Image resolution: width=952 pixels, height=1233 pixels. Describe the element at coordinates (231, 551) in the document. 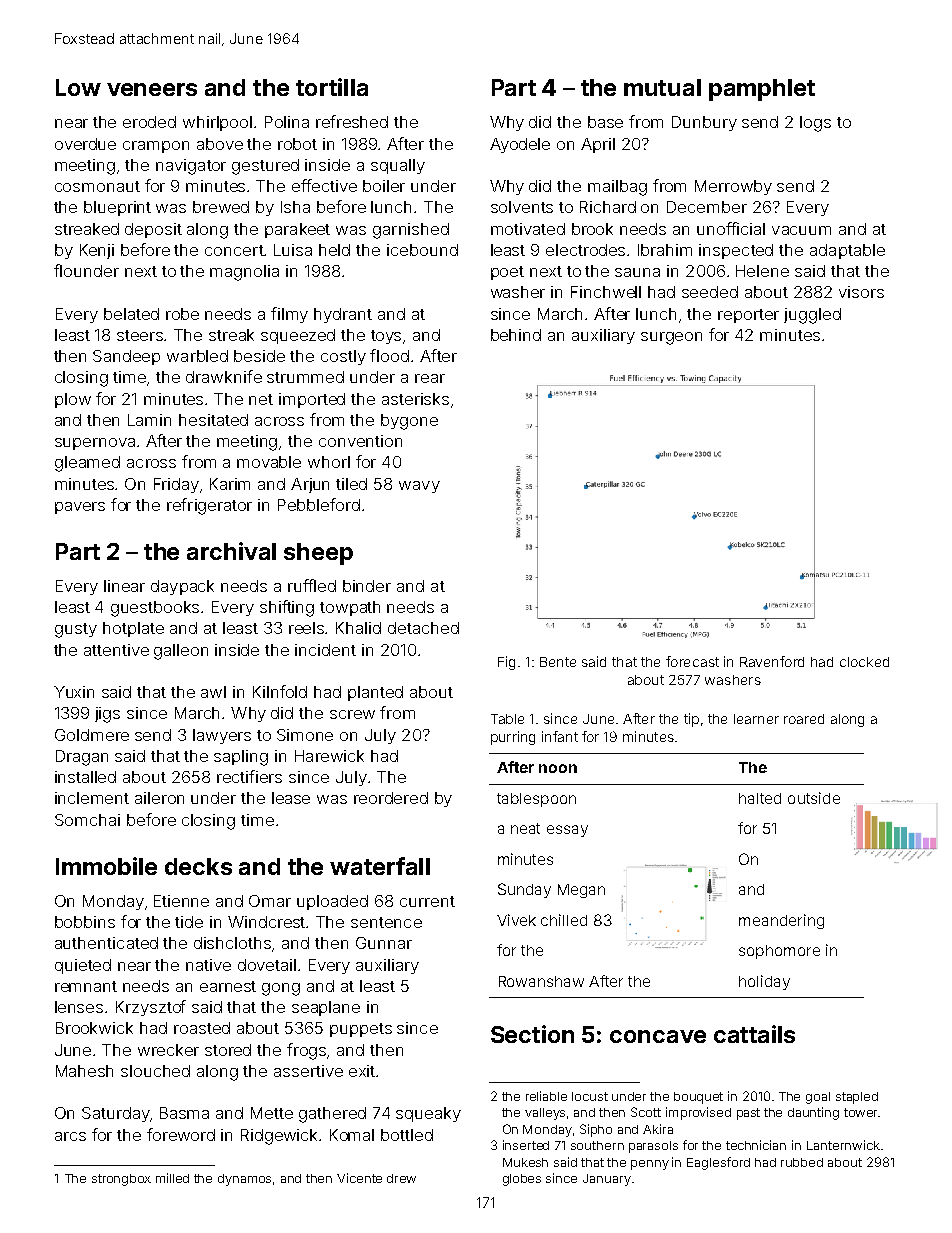

I see `archival` at that location.
